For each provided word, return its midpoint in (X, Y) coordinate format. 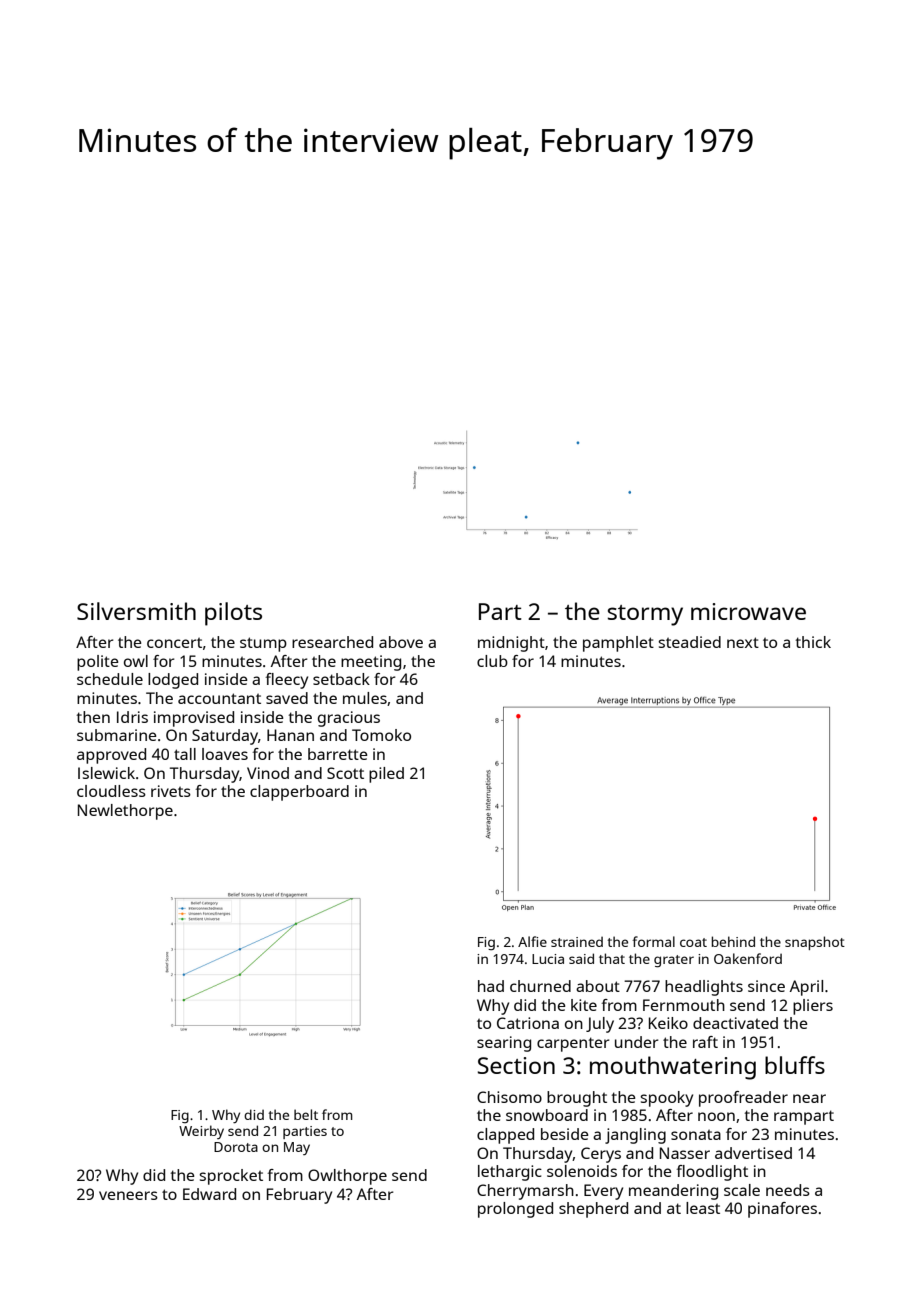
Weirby (201, 1132)
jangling (635, 1136)
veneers (128, 1195)
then (93, 717)
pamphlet (618, 644)
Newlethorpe (125, 812)
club (492, 661)
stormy (645, 615)
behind (733, 941)
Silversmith (136, 611)
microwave (748, 611)
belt (306, 1114)
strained (577, 942)
